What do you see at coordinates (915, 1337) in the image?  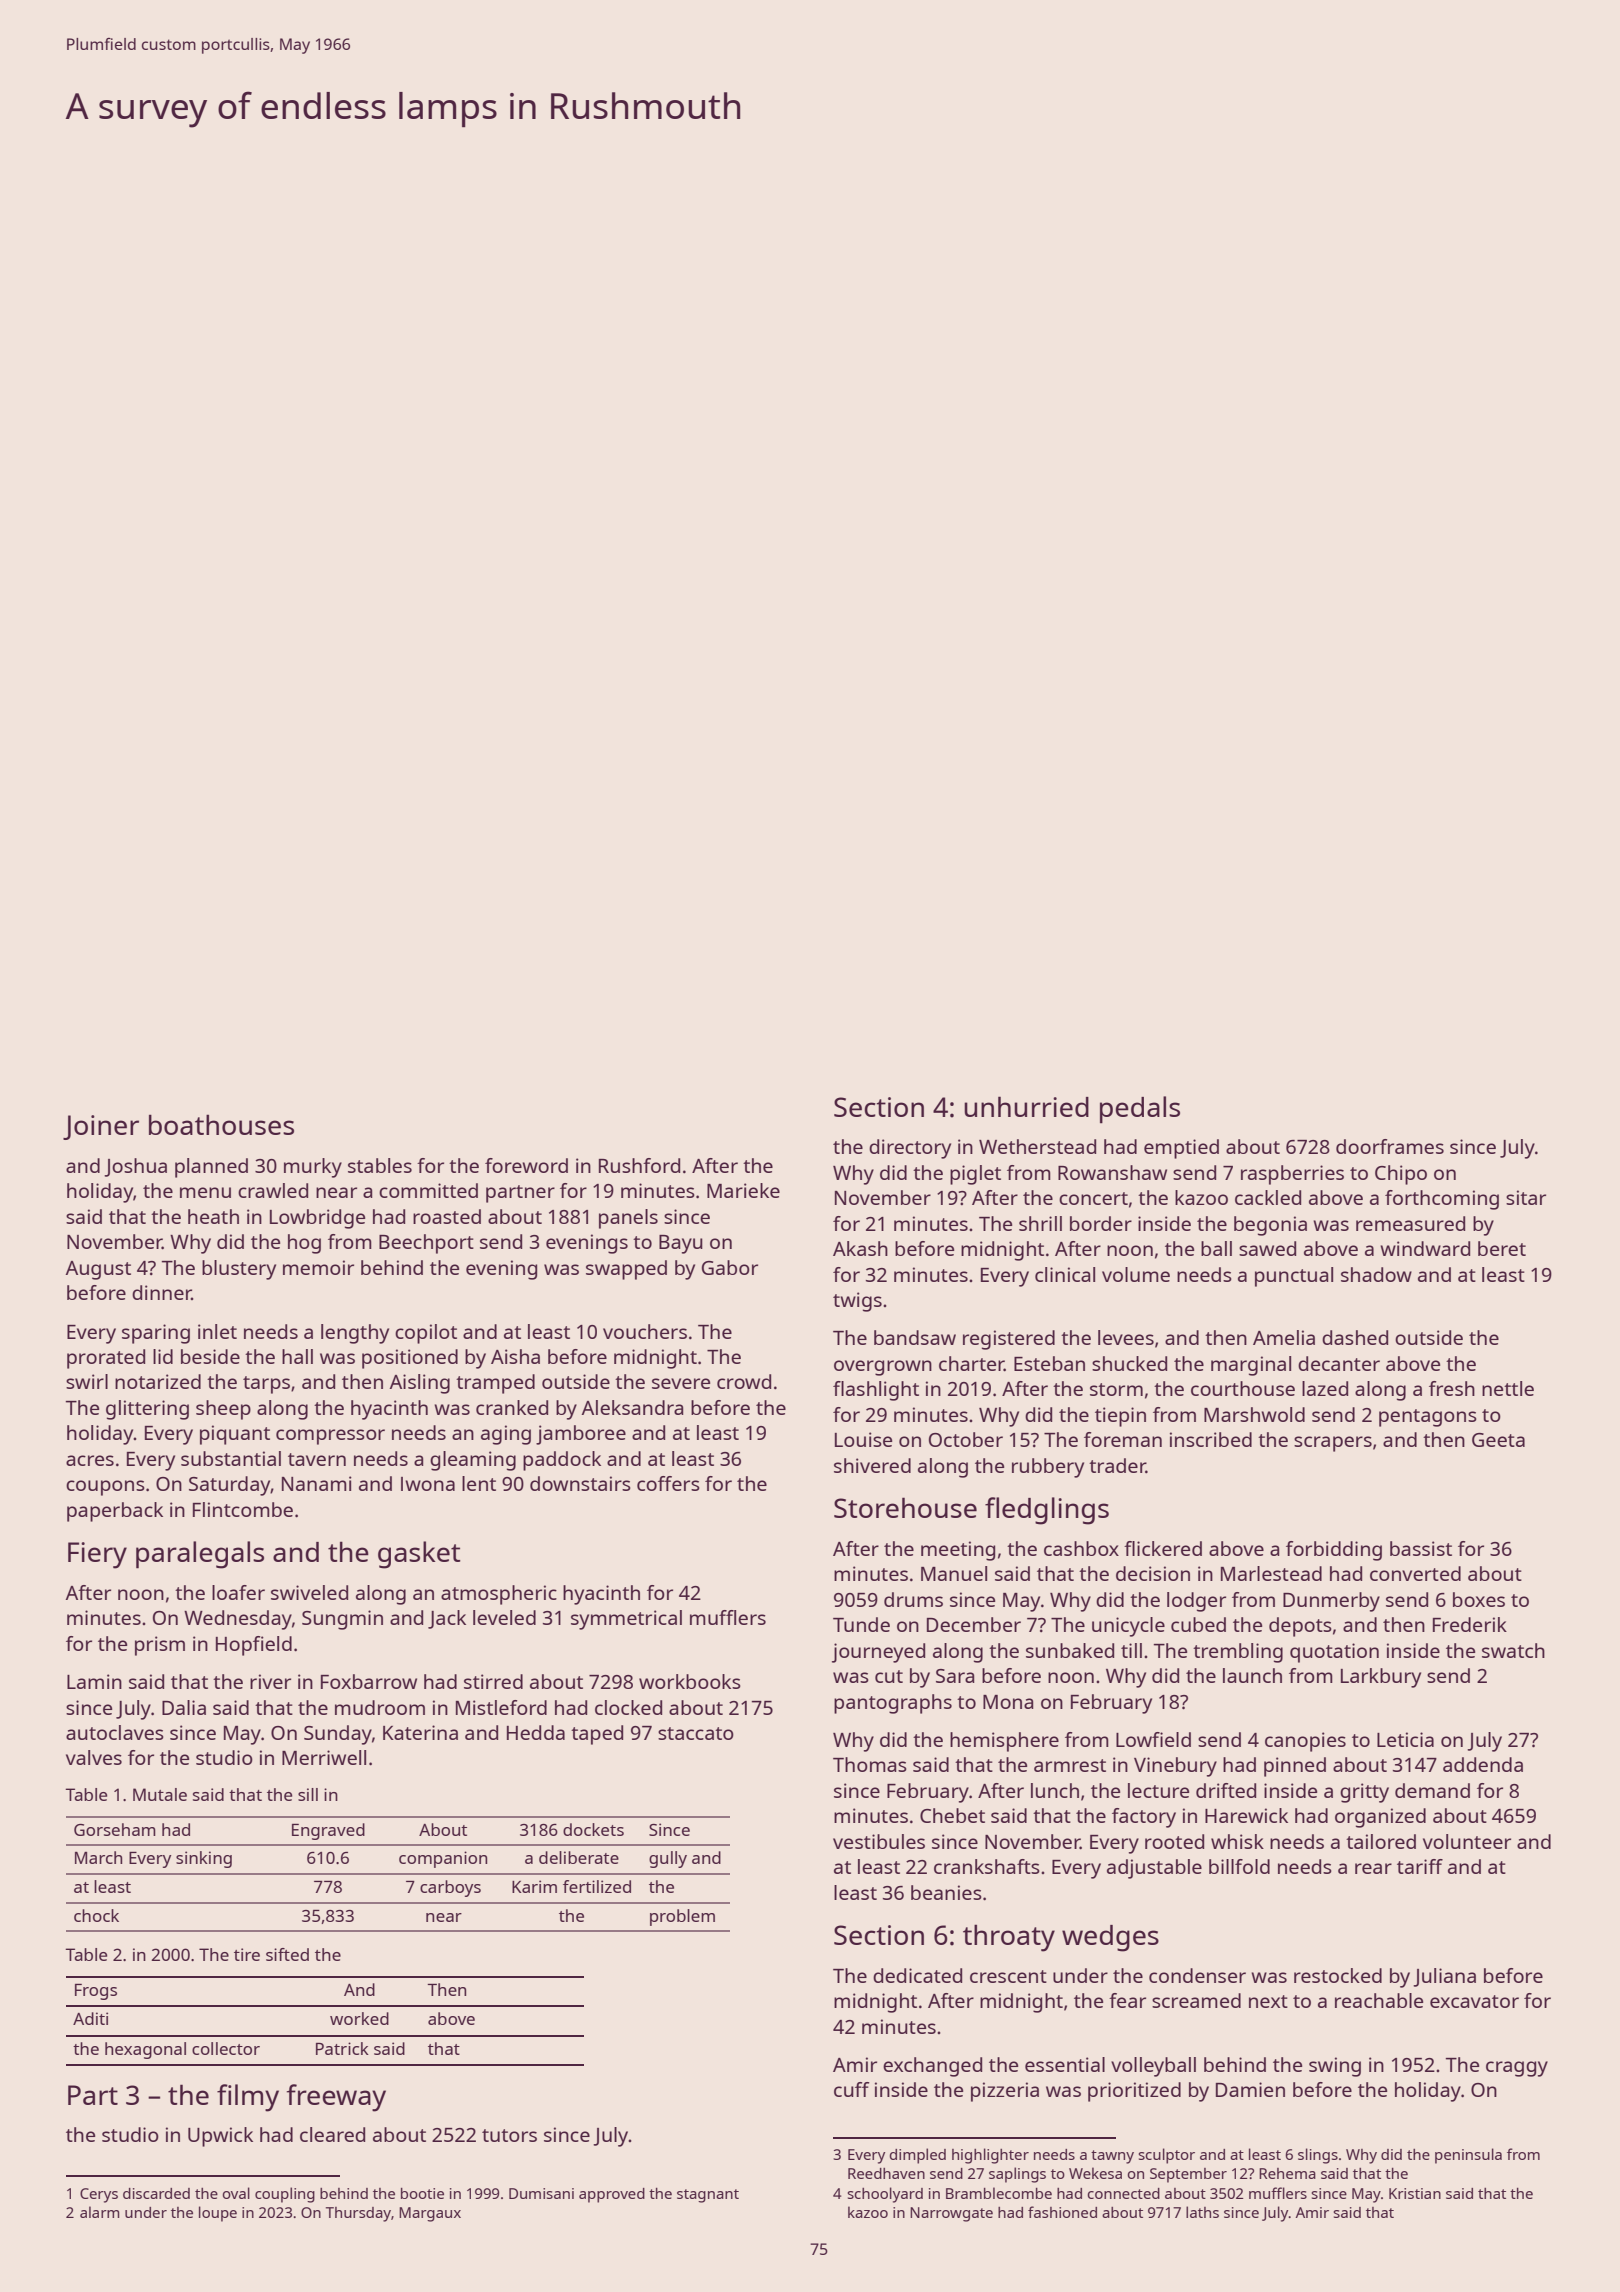 I see `bandsaw` at bounding box center [915, 1337].
